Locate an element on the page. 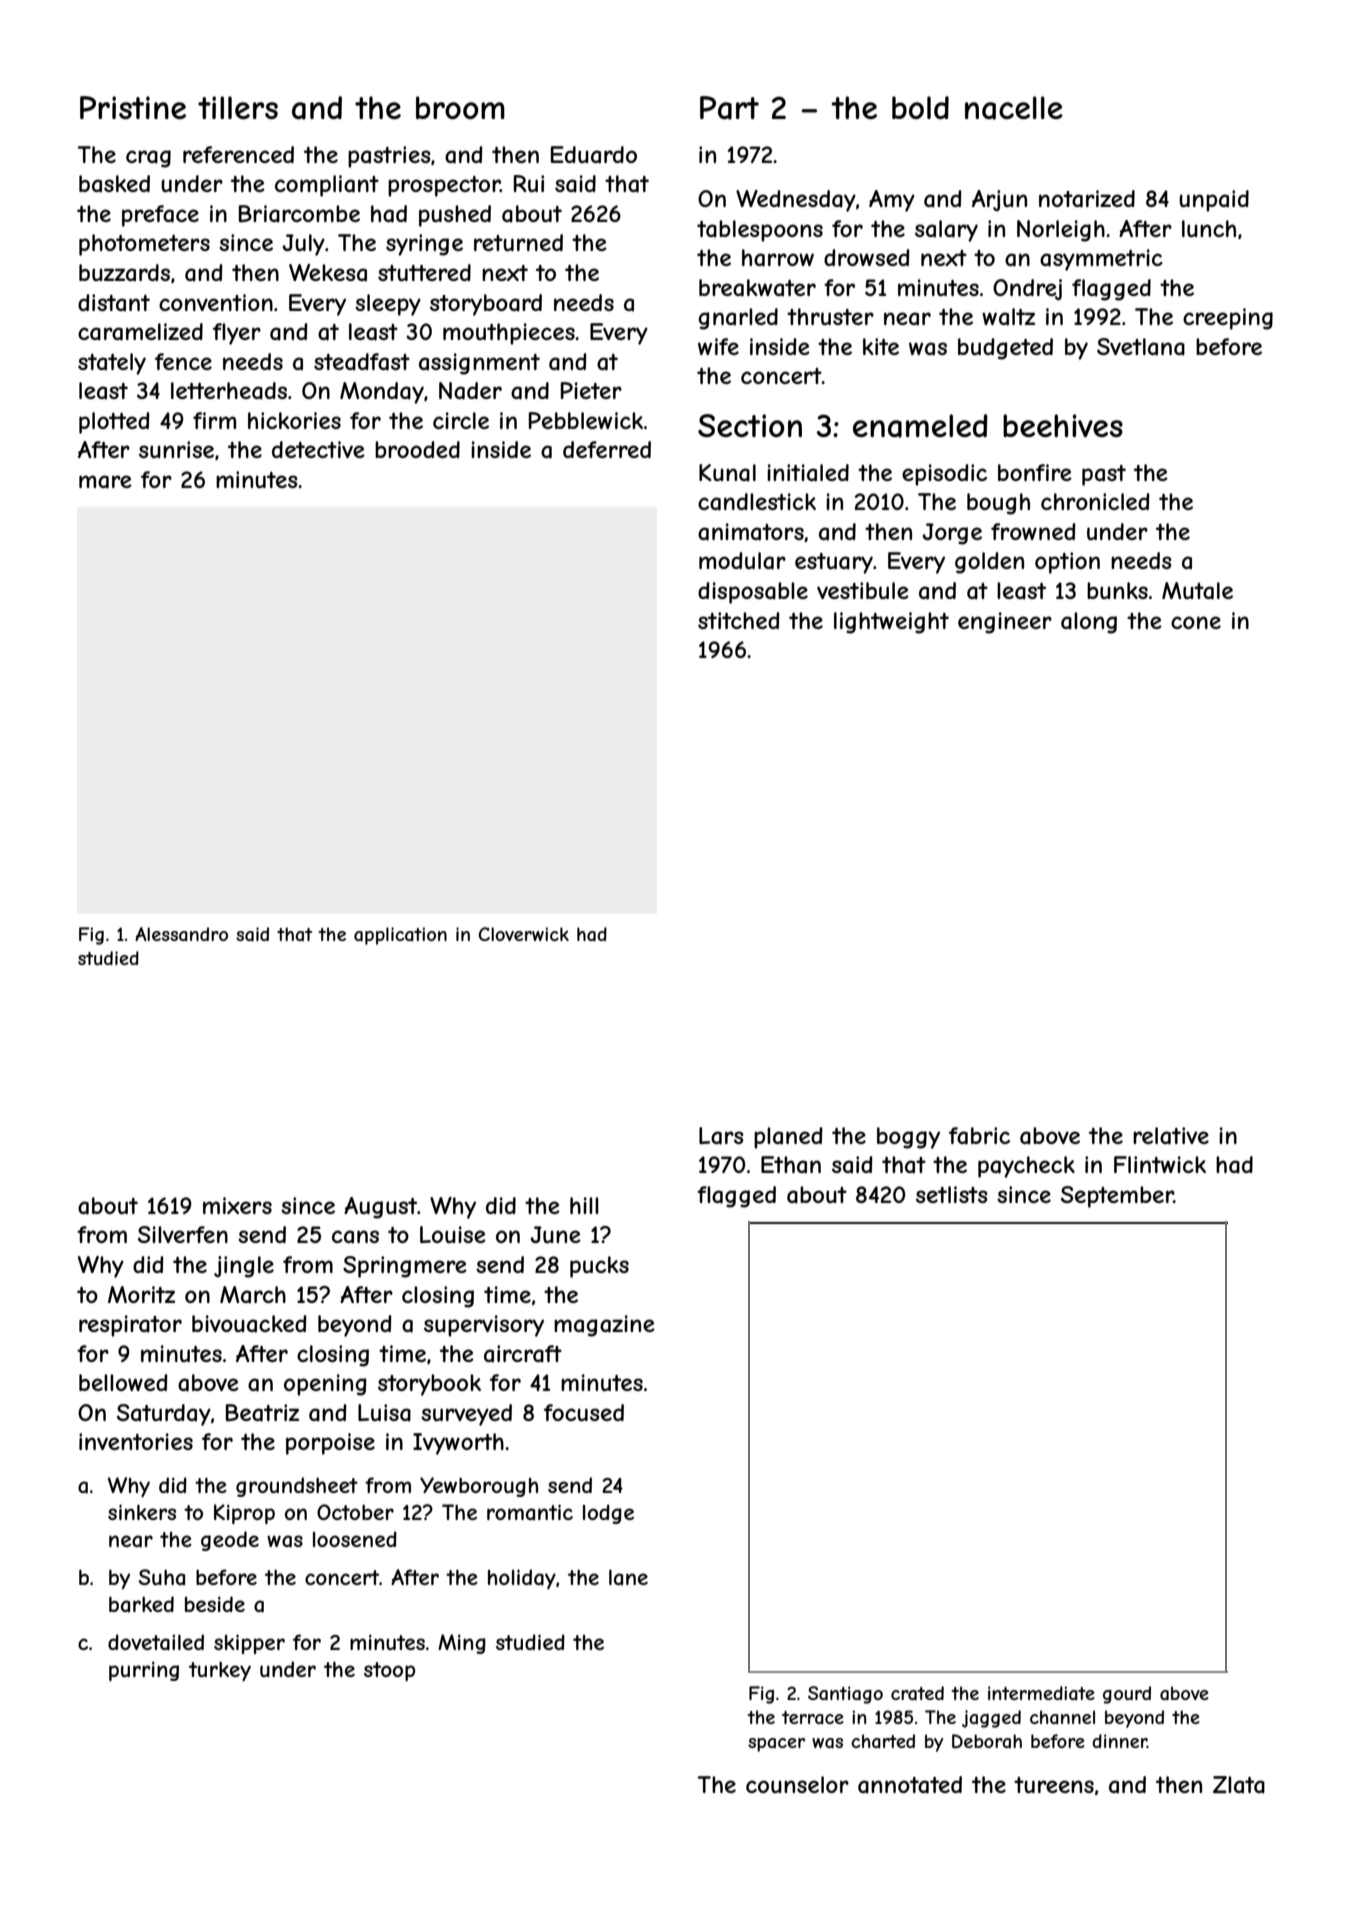  relative is located at coordinates (1171, 1136).
